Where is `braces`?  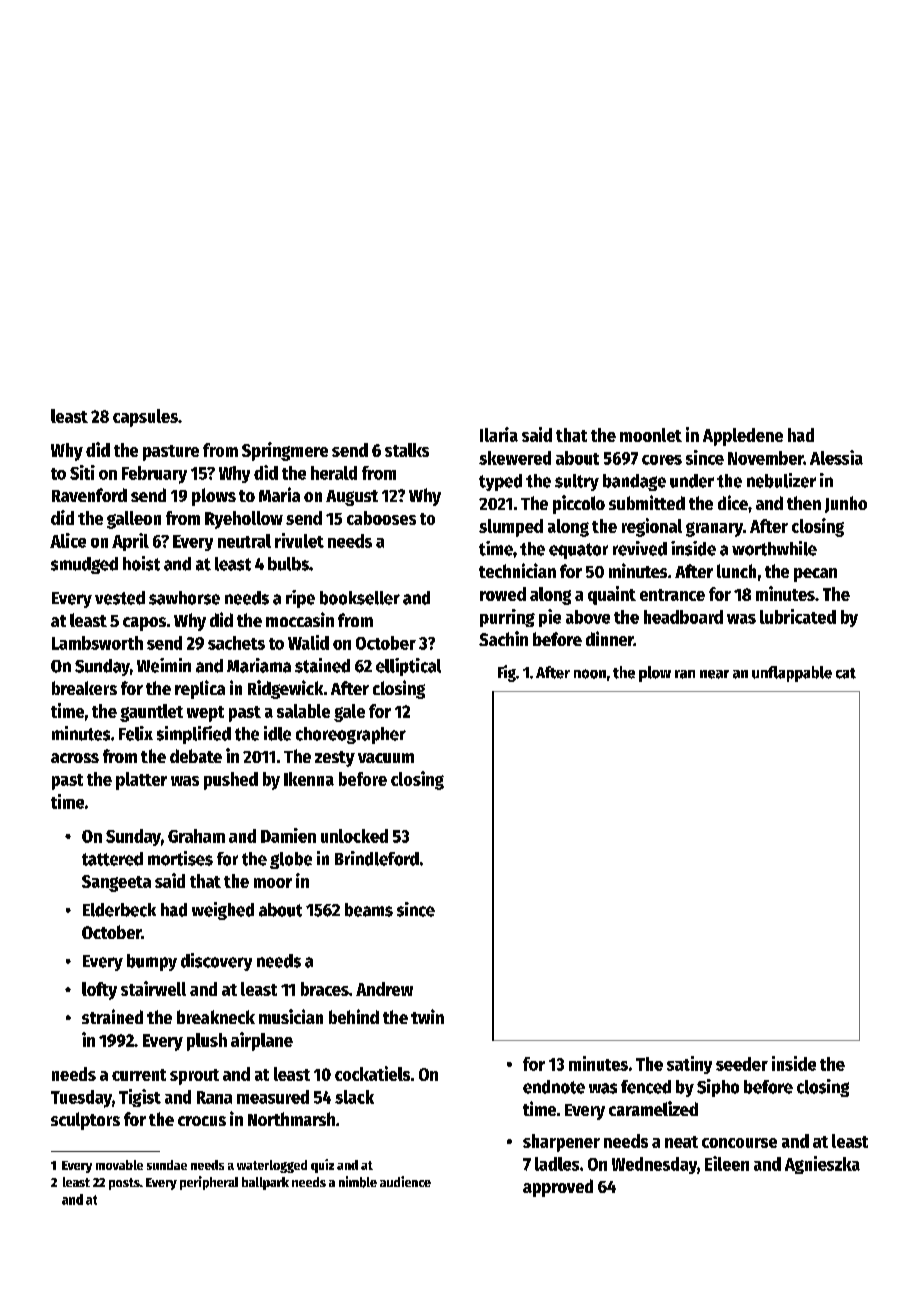 braces is located at coordinates (325, 989).
